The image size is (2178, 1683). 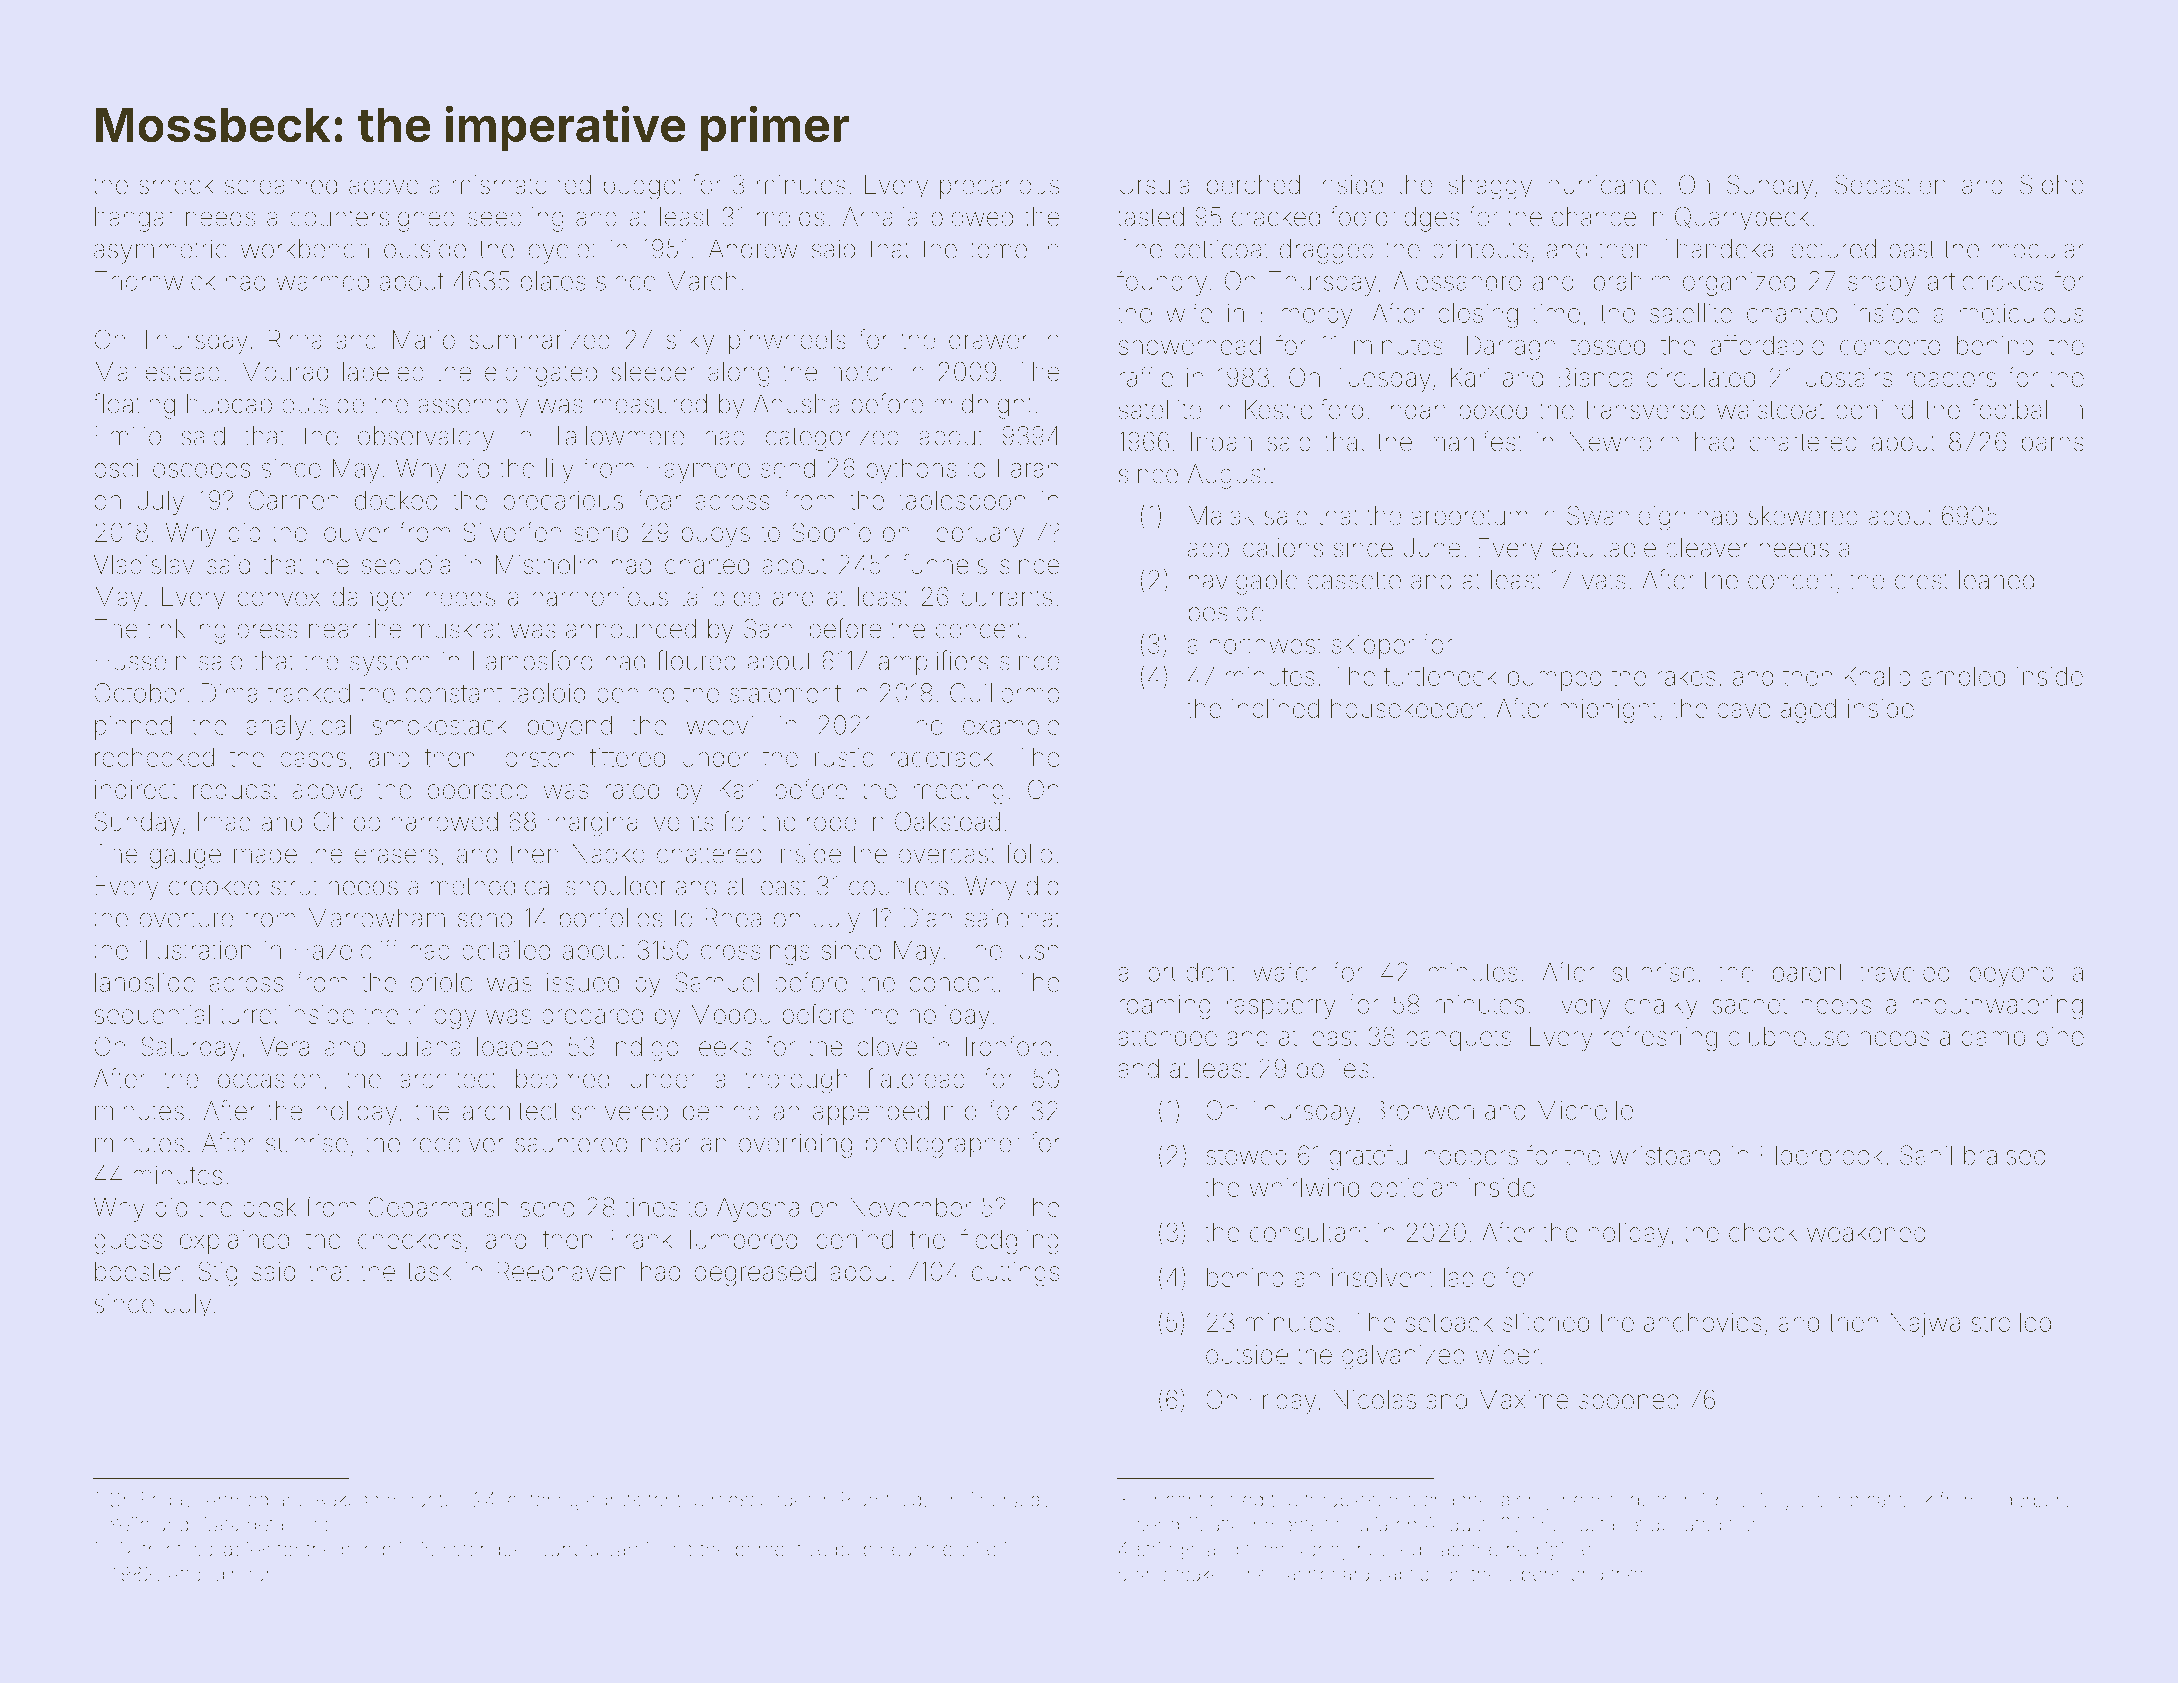 I want to click on budget, so click(x=643, y=187).
